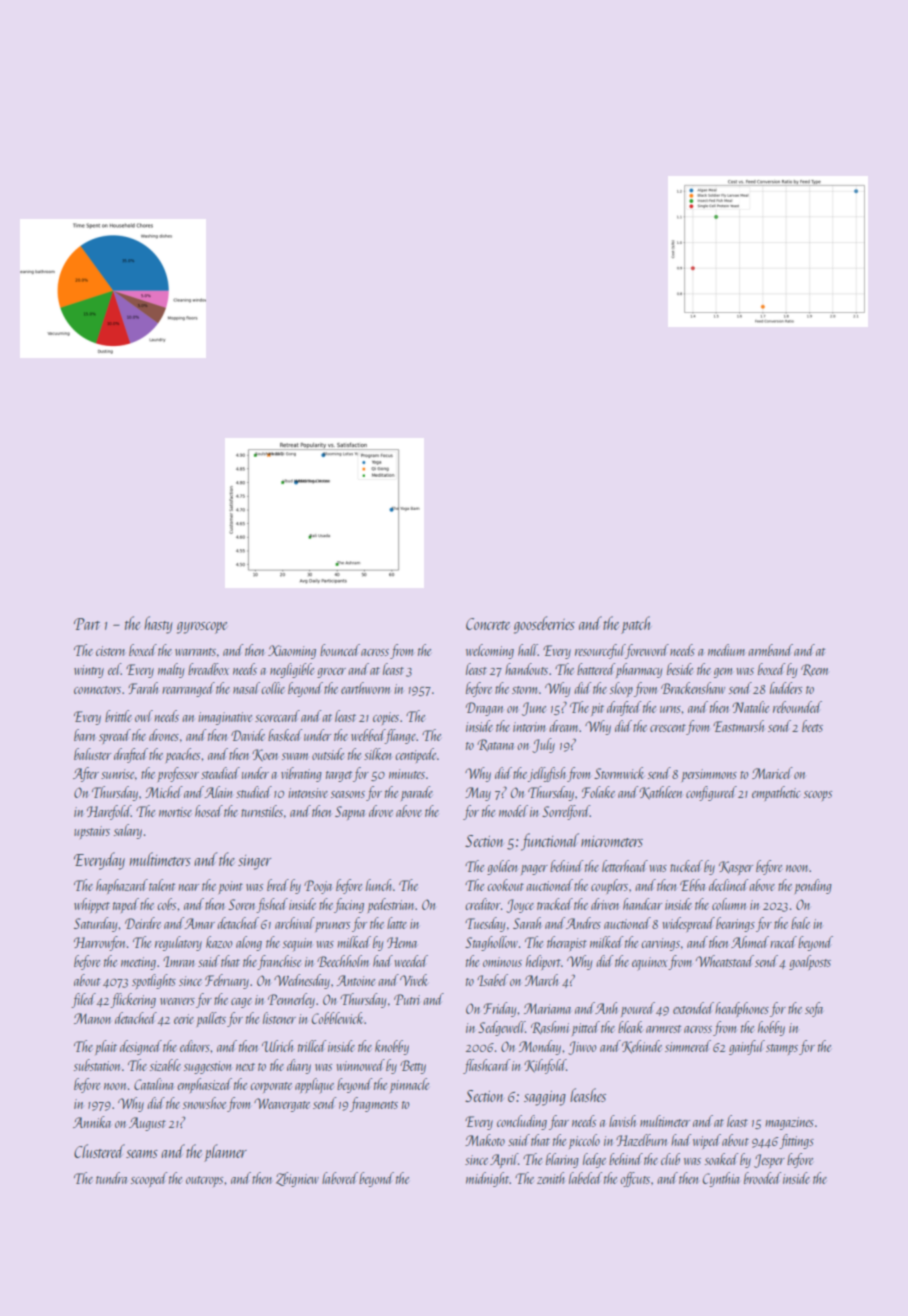 The height and width of the image is (1316, 908). Describe the element at coordinates (99, 1151) in the image. I see `Clustered` at that location.
